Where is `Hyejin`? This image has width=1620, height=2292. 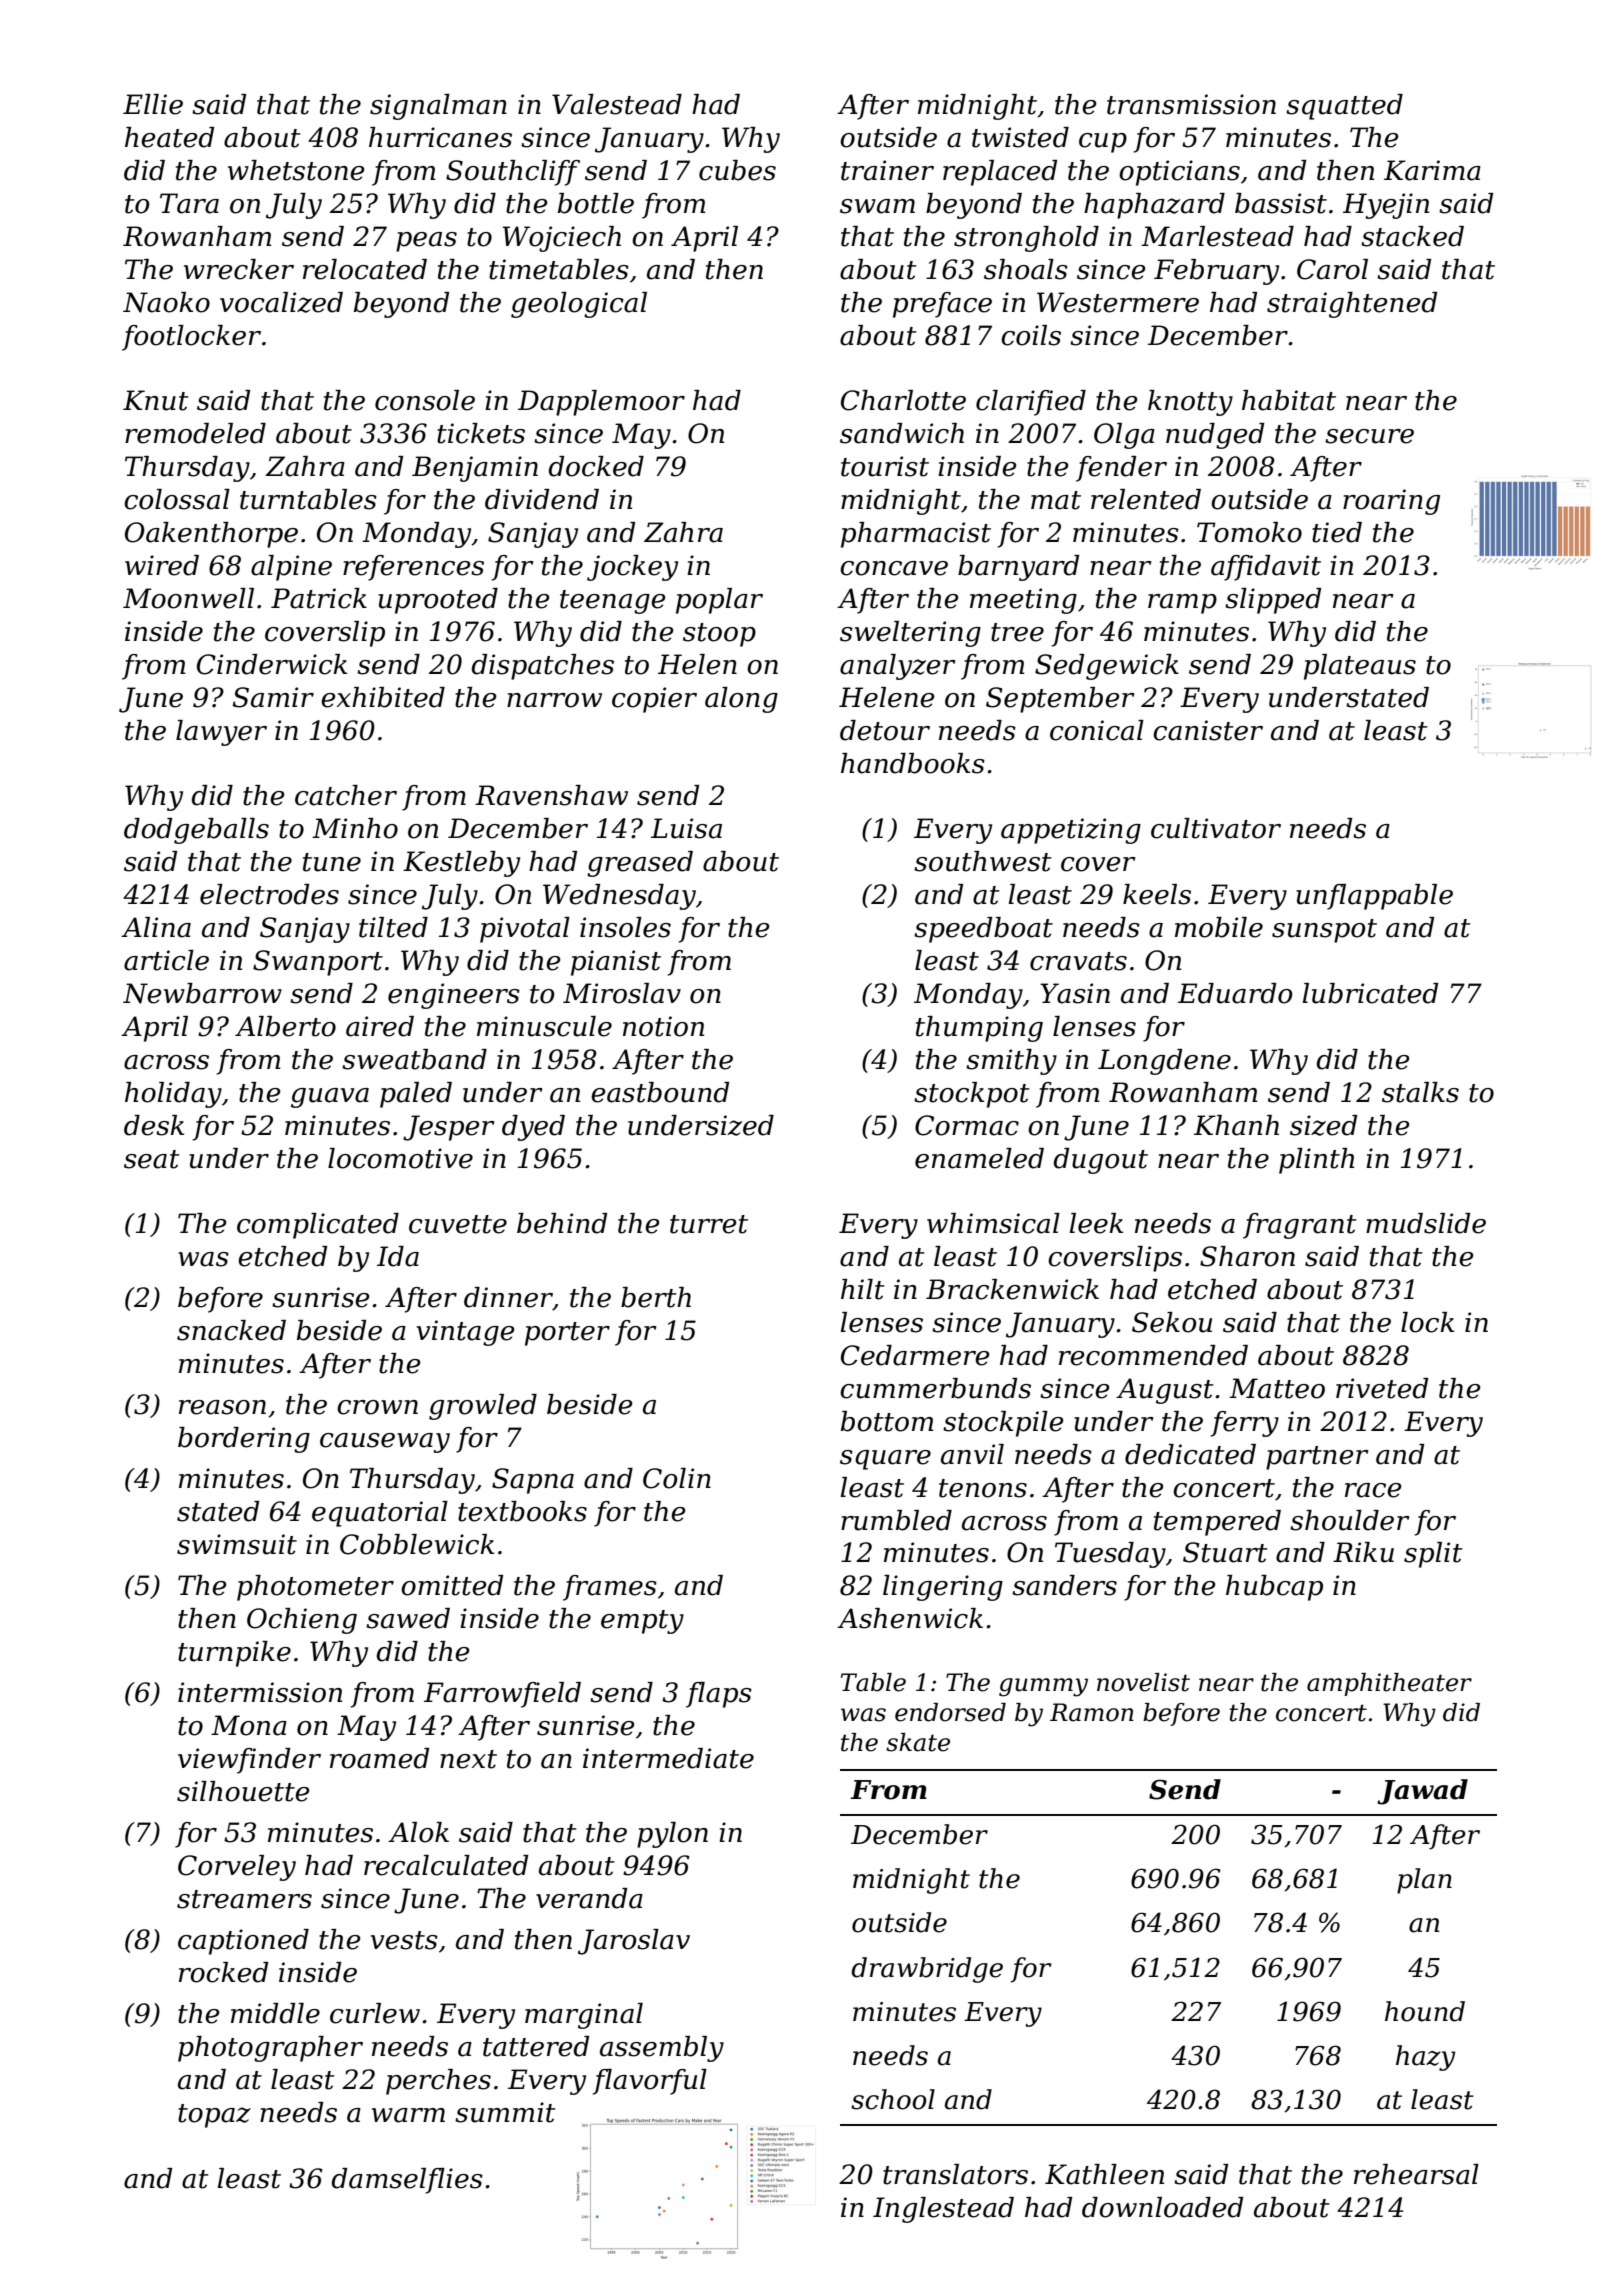
Hyejin is located at coordinates (1386, 206).
